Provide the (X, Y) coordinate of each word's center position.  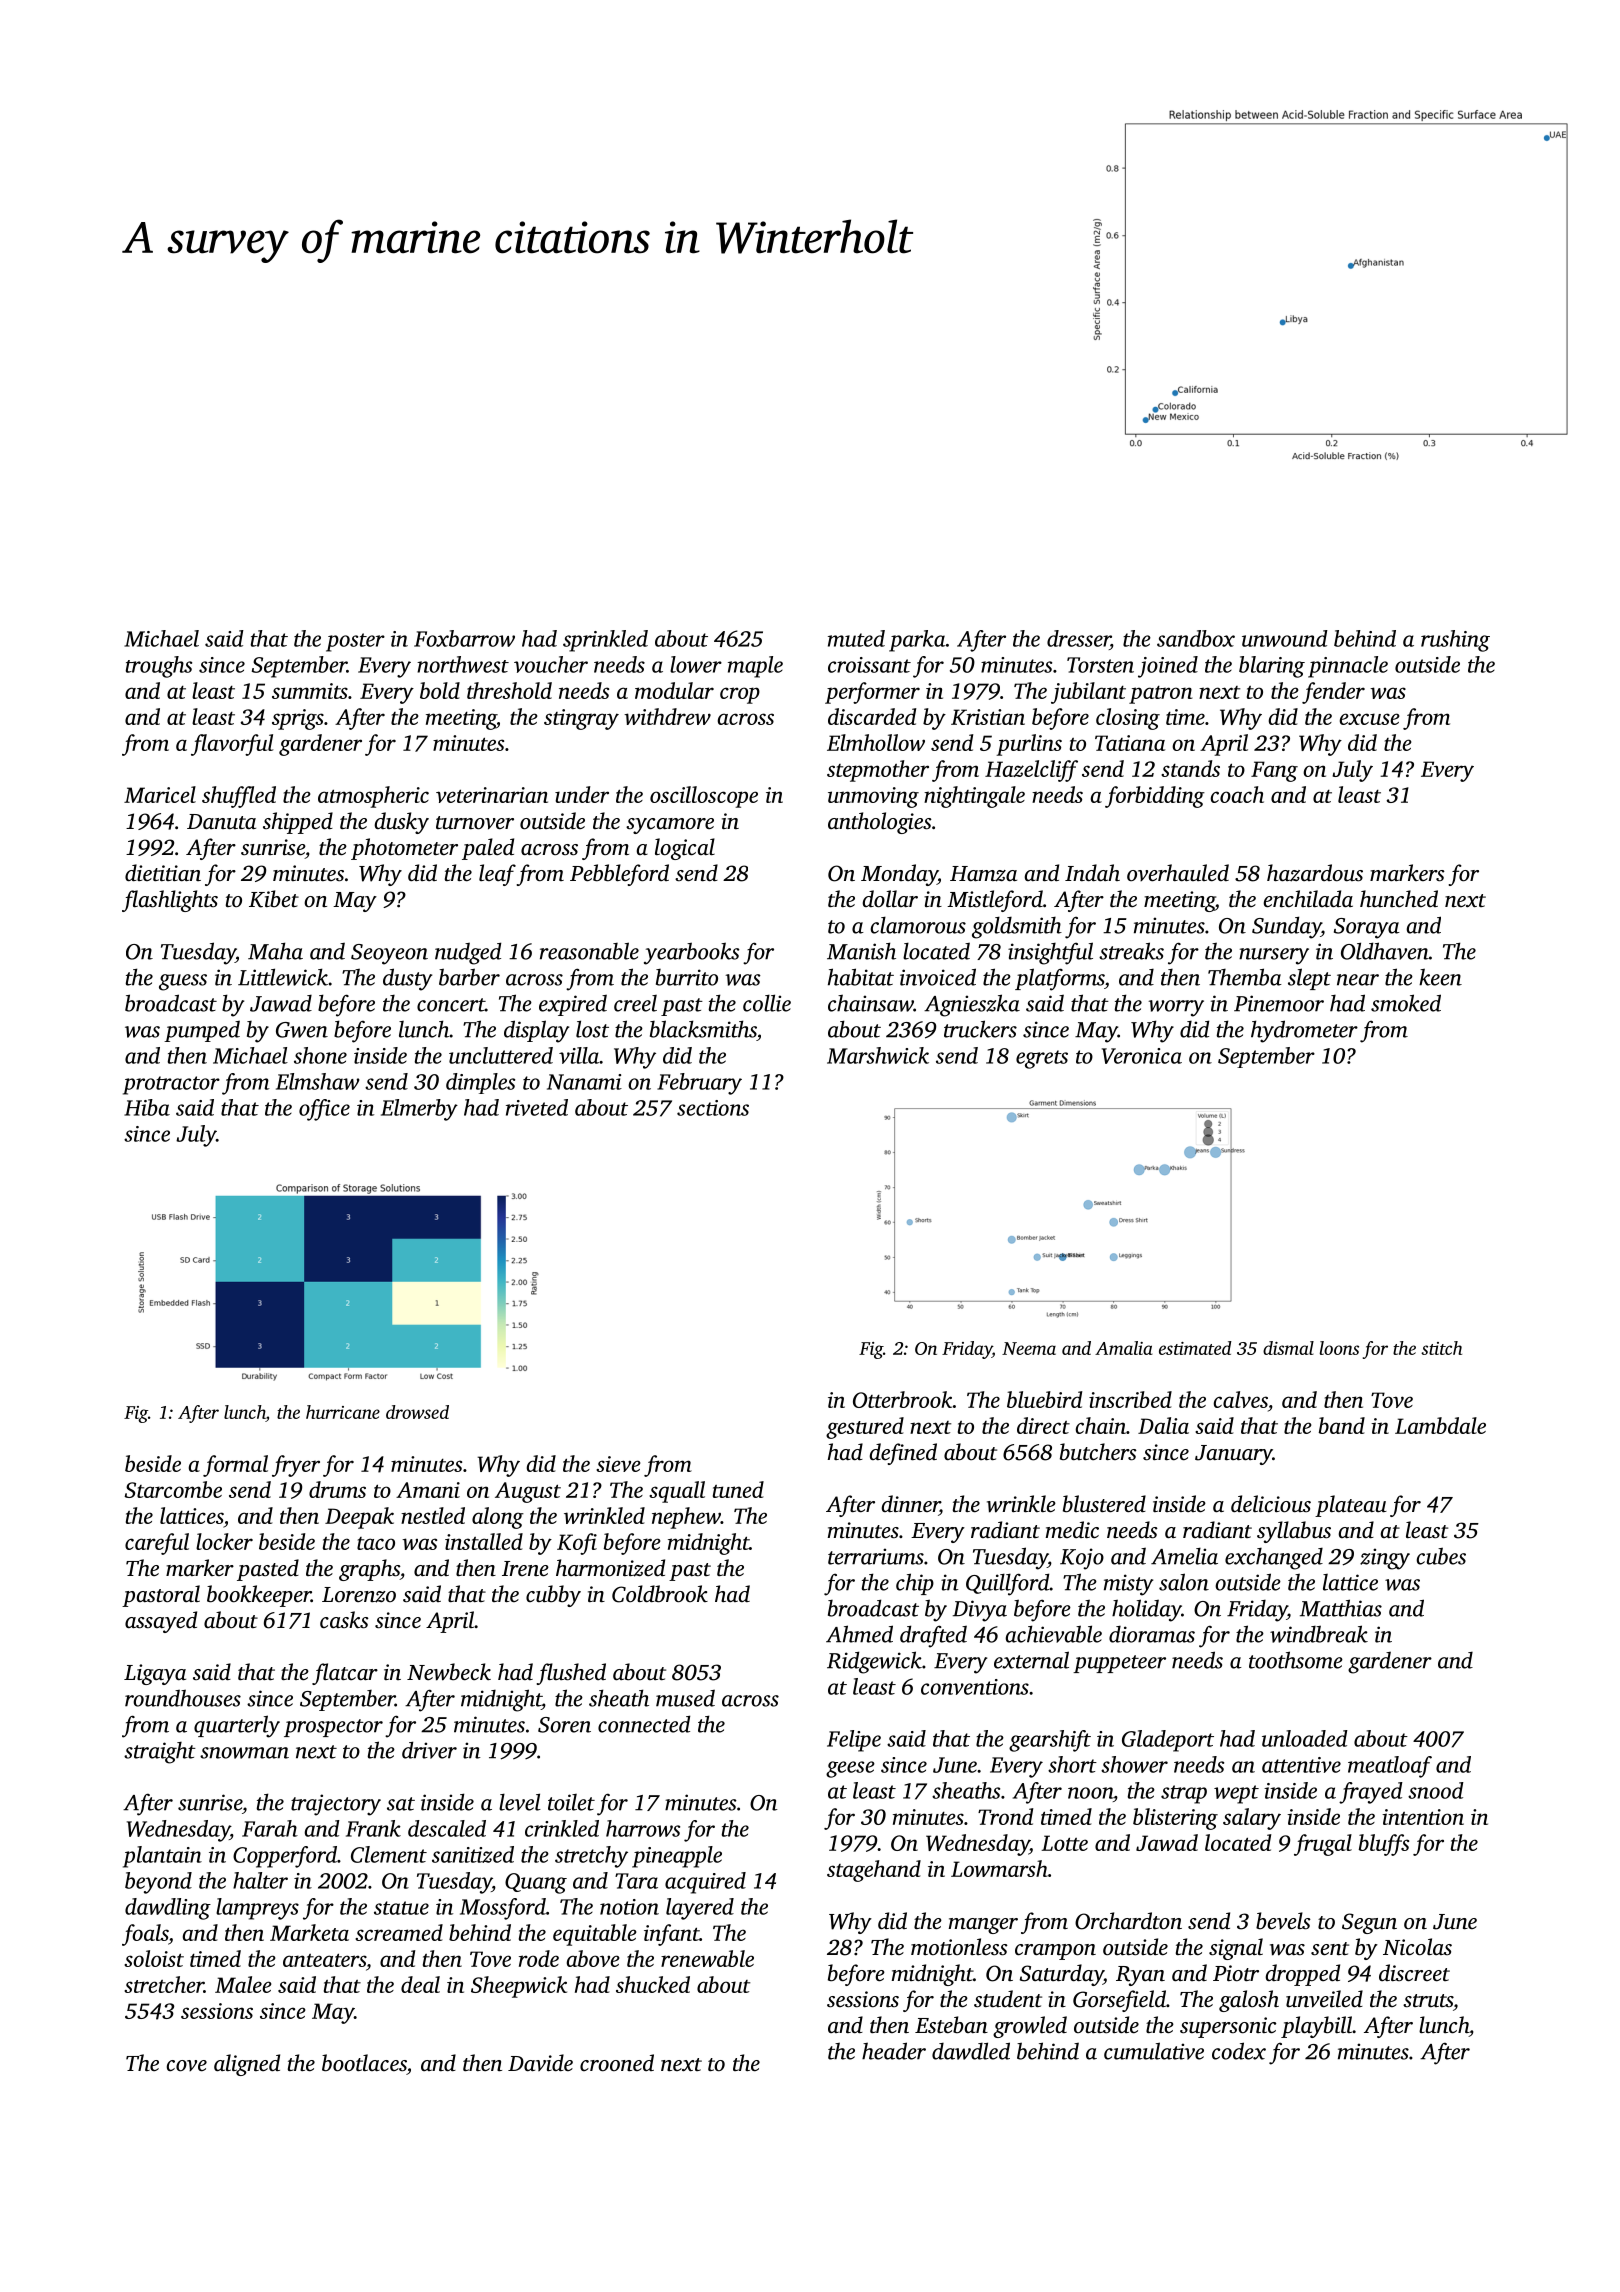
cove (187, 2066)
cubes (1441, 1556)
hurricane (343, 1412)
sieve (618, 1464)
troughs (159, 667)
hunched (1399, 899)
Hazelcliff (1031, 771)
